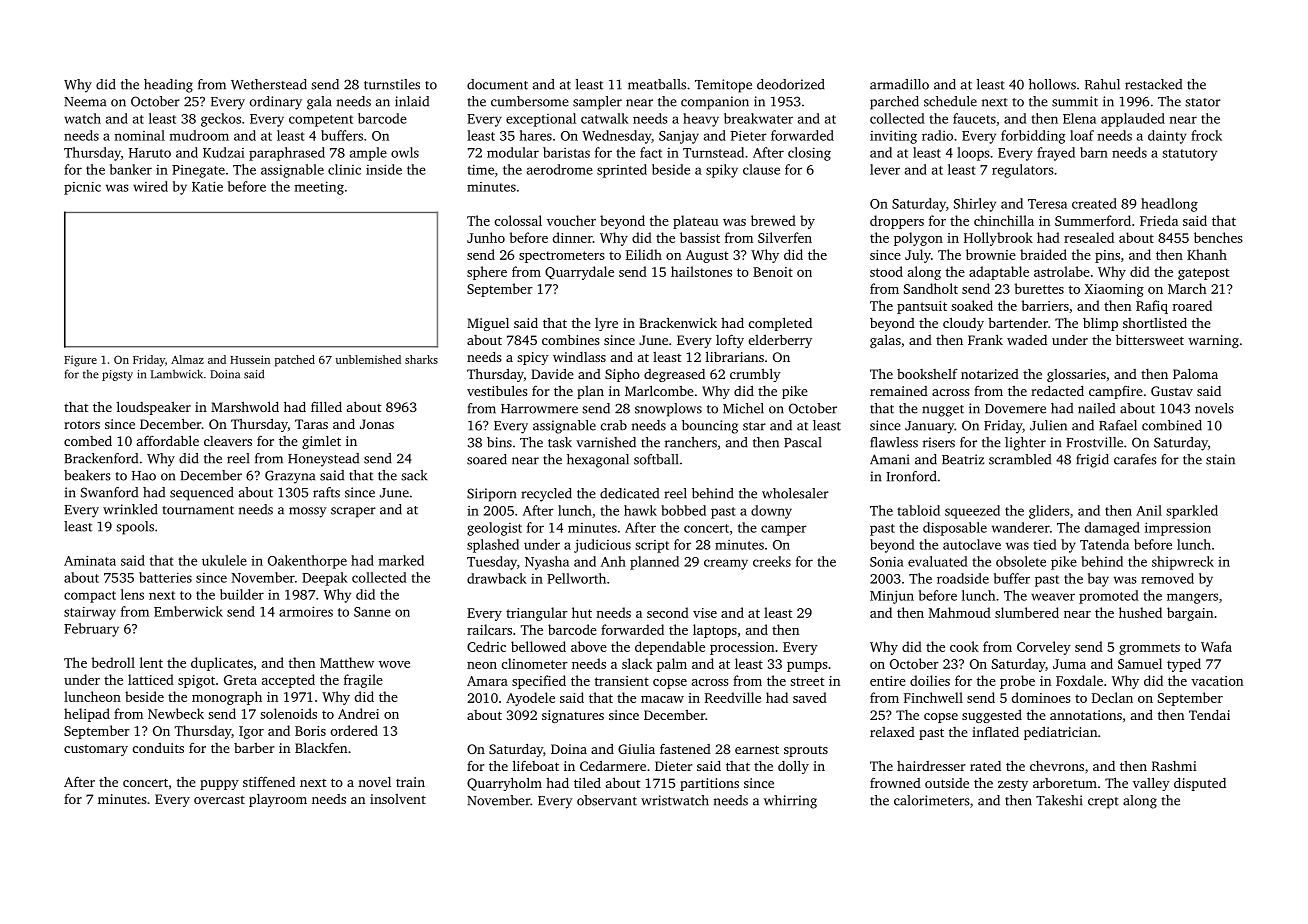  Describe the element at coordinates (678, 322) in the document. I see `Brackenwick` at that location.
